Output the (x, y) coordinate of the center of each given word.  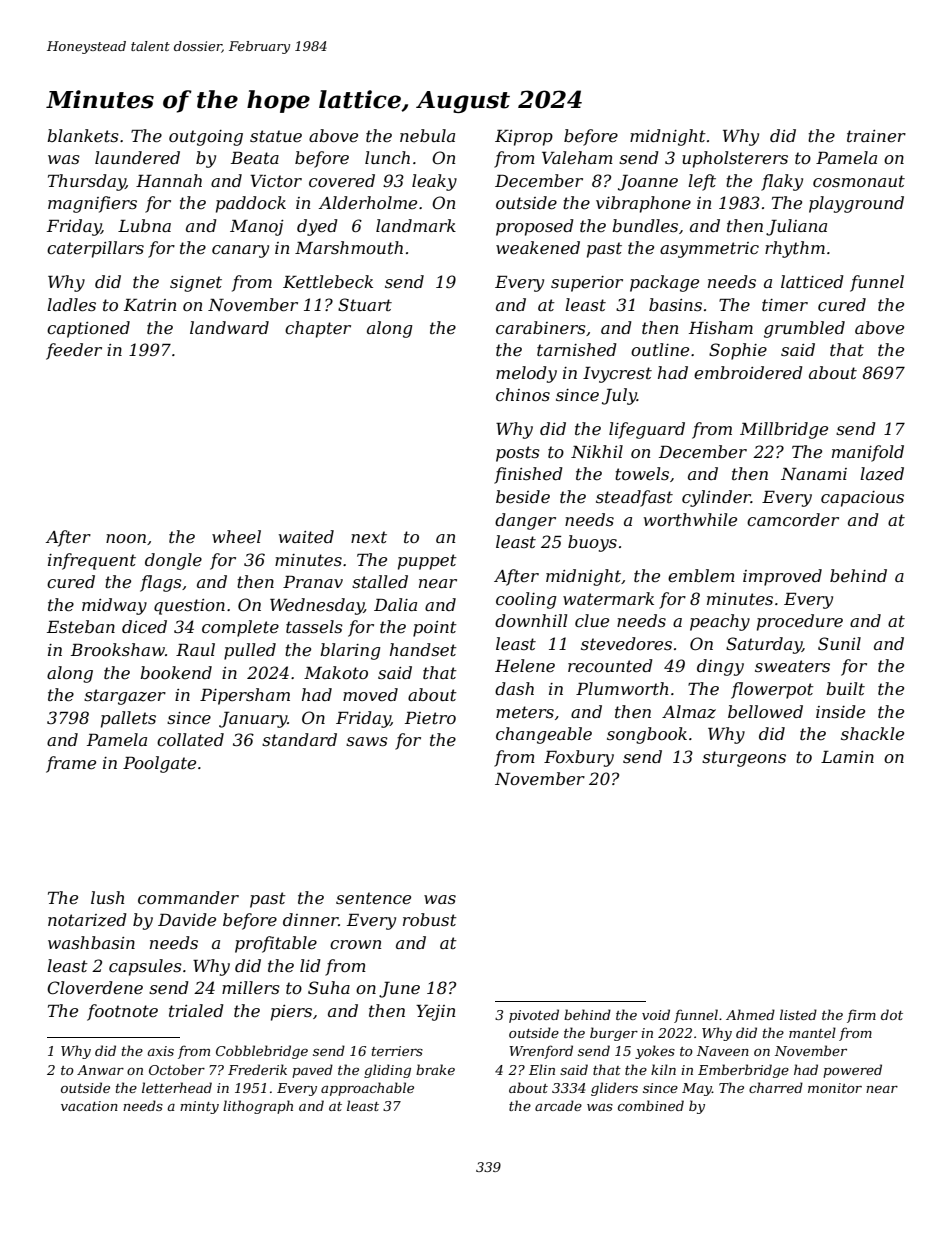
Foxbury (579, 758)
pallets (128, 719)
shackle (872, 733)
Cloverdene (95, 987)
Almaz (689, 712)
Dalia (395, 604)
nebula (427, 135)
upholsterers (735, 159)
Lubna (144, 225)
